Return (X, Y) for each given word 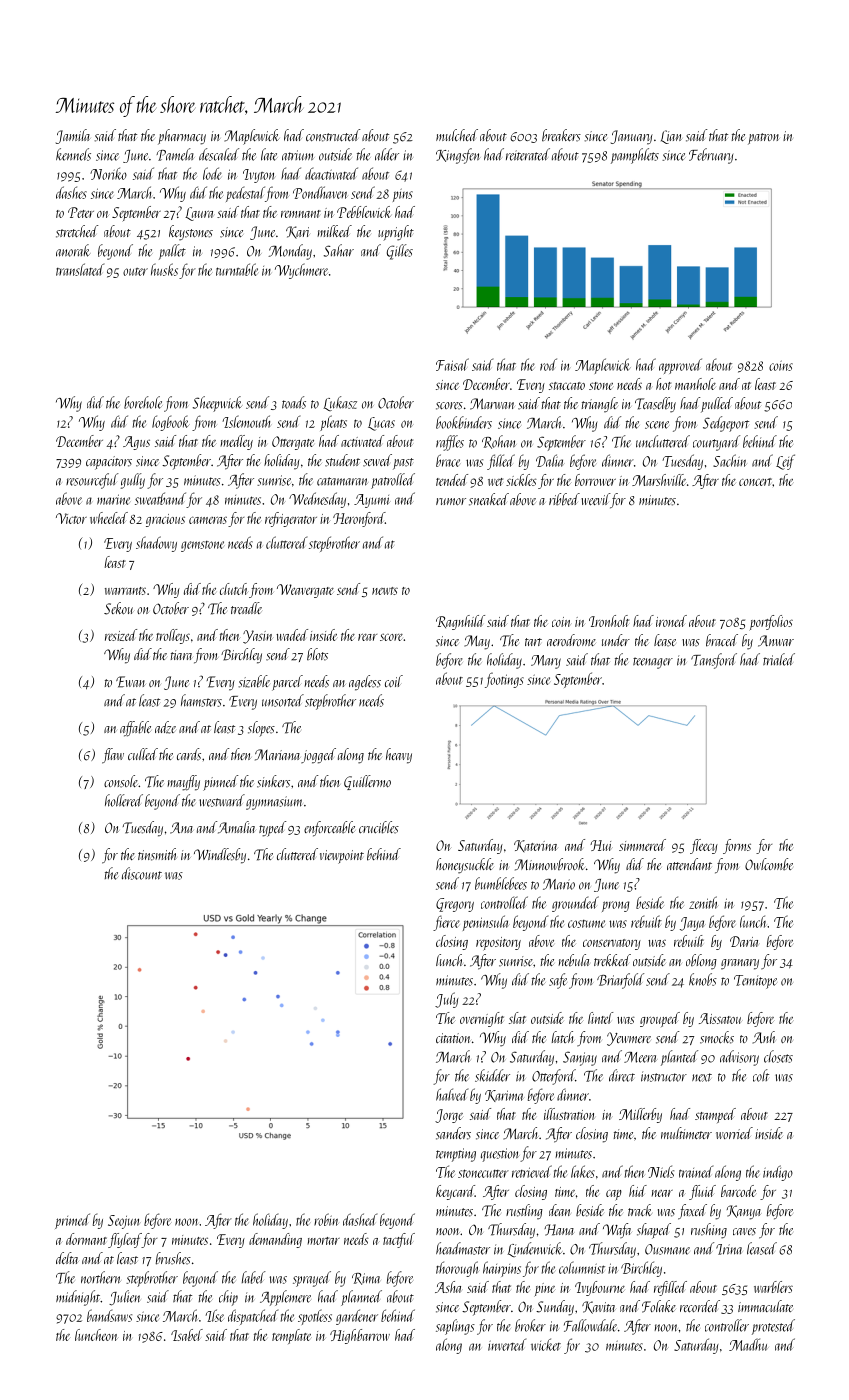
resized (121, 635)
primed (72, 1221)
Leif (785, 462)
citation (453, 1038)
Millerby (640, 1115)
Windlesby (220, 856)
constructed (333, 135)
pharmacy (182, 137)
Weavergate (305, 591)
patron (764, 139)
